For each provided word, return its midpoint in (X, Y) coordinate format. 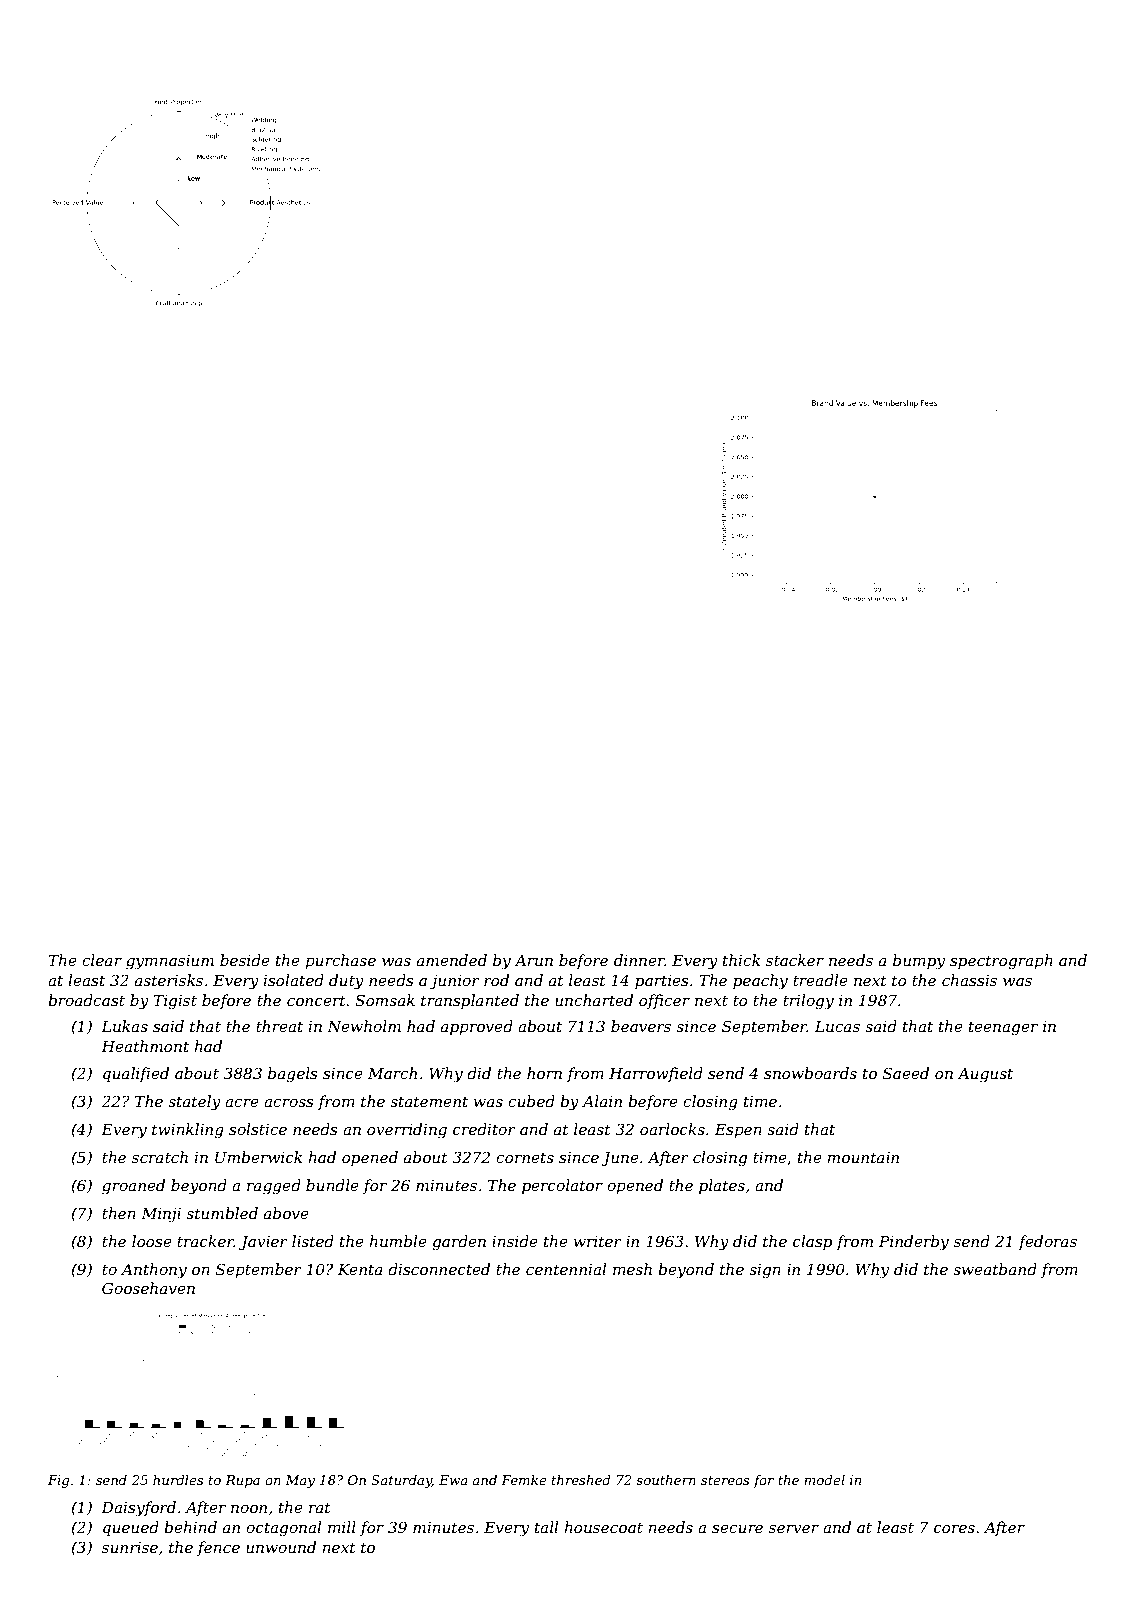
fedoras (1047, 1242)
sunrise (130, 1547)
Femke (524, 1480)
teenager (1003, 1028)
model (824, 1480)
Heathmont (145, 1046)
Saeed (906, 1073)
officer (664, 1001)
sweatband (995, 1269)
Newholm (364, 1026)
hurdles (178, 1480)
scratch (160, 1157)
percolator (562, 1186)
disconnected (439, 1269)
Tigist (175, 1002)
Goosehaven (148, 1288)
